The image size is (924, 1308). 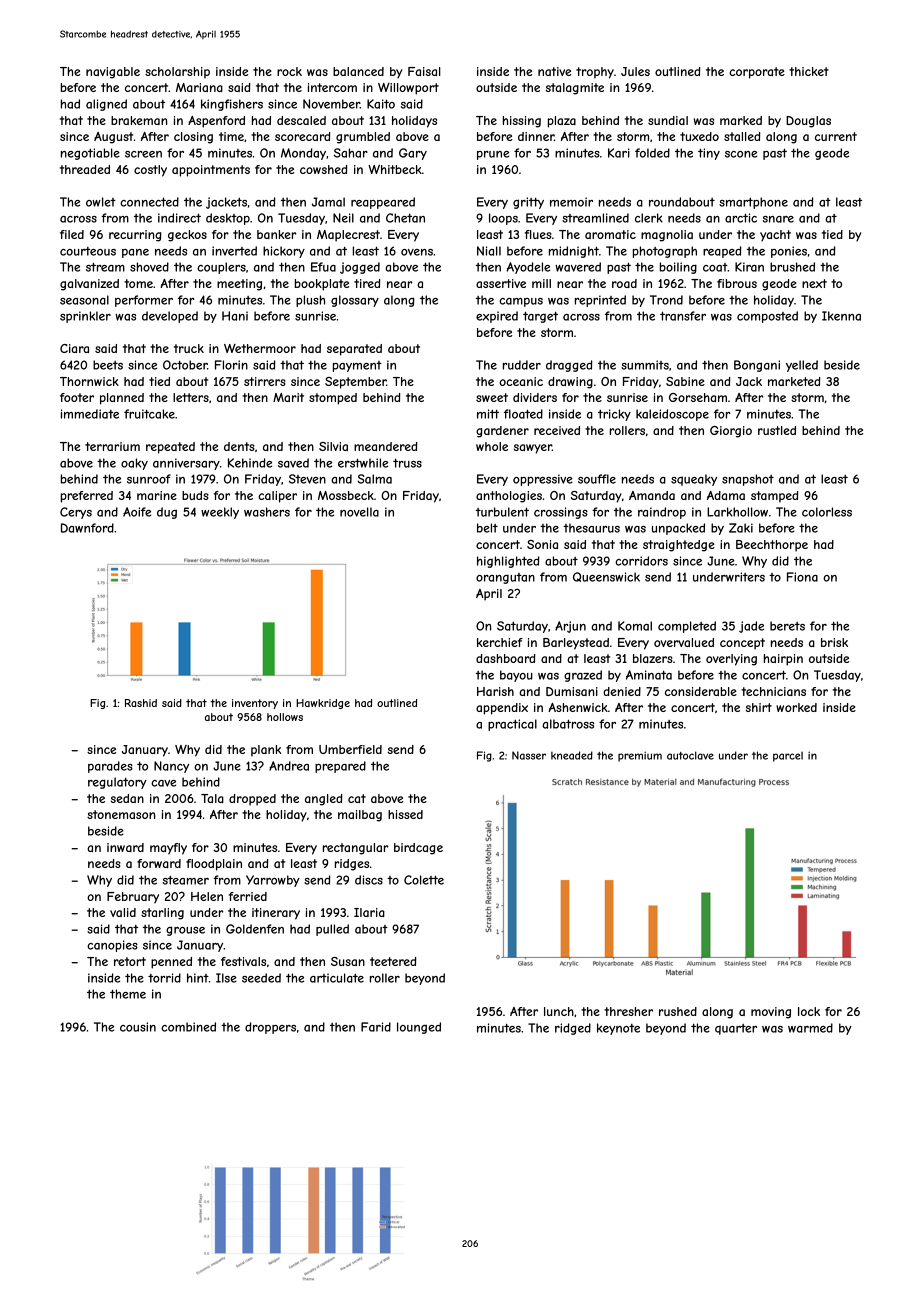 I want to click on navigable, so click(x=113, y=73).
